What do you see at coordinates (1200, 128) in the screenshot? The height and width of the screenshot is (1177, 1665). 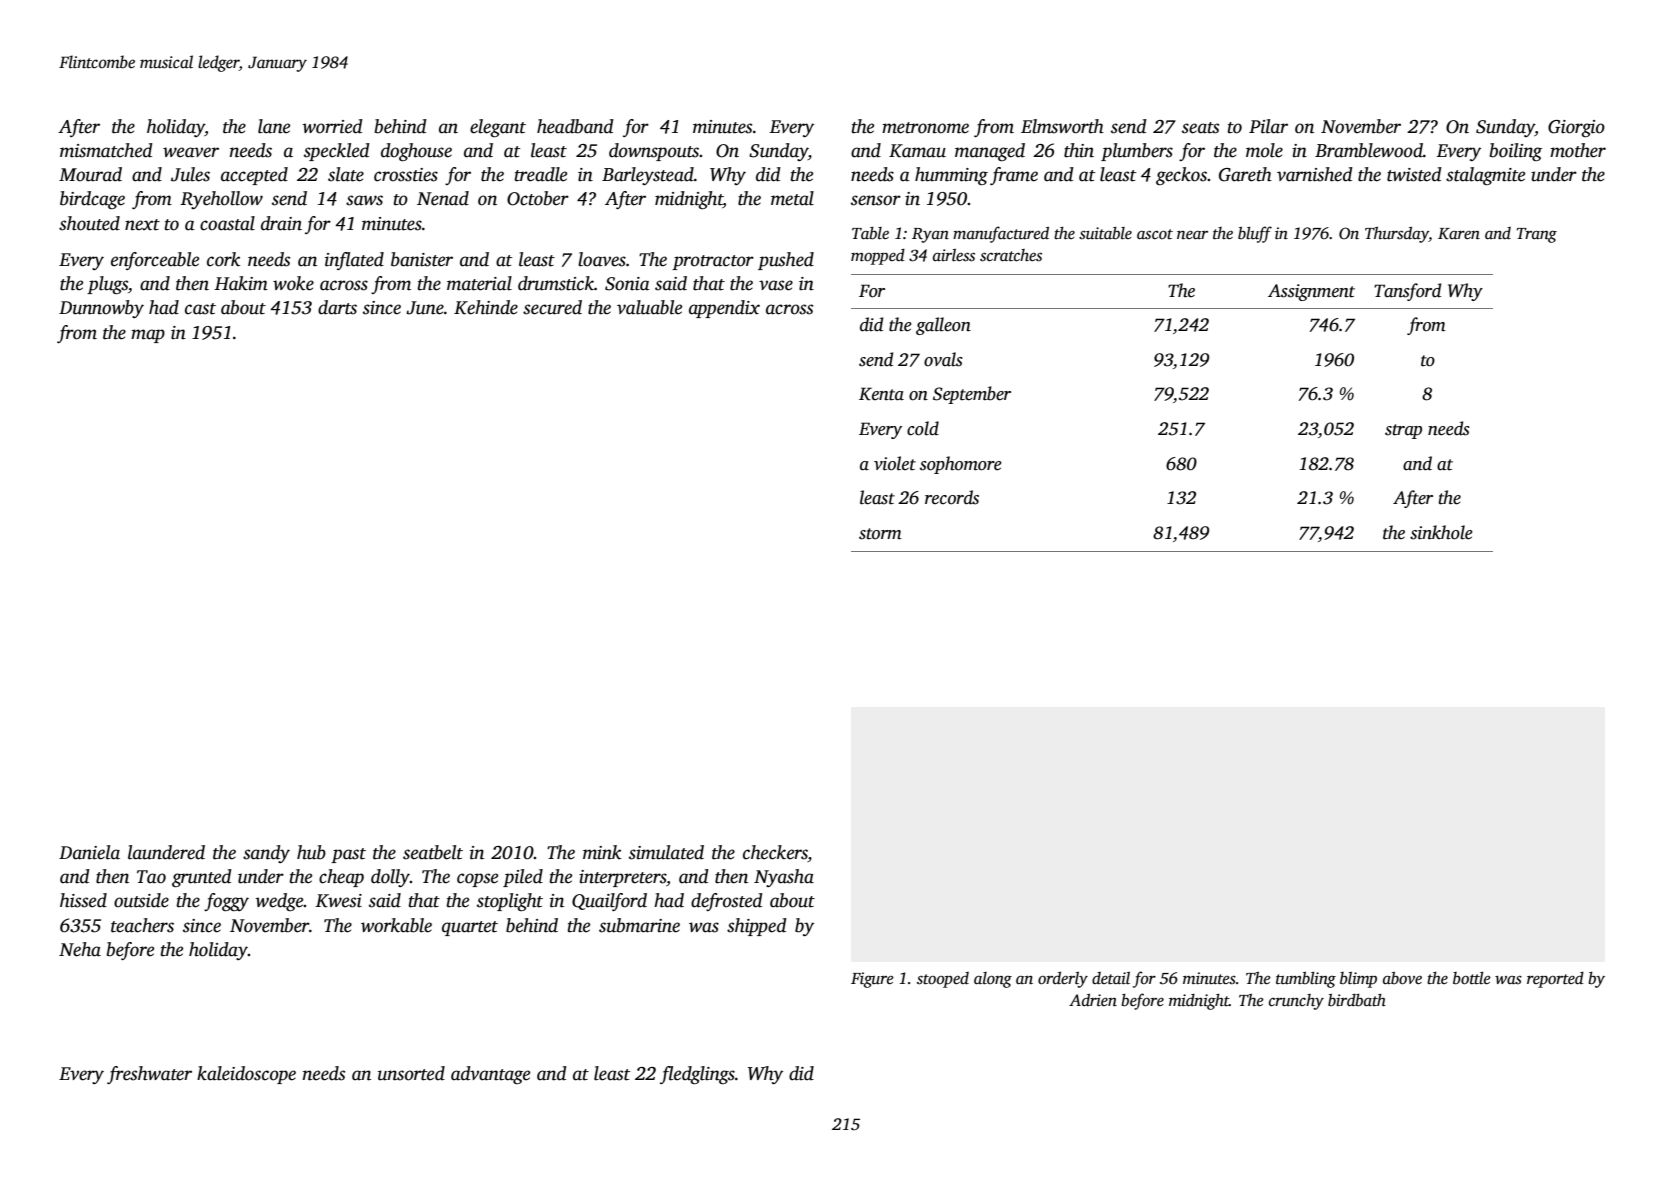 I see `seats` at bounding box center [1200, 128].
